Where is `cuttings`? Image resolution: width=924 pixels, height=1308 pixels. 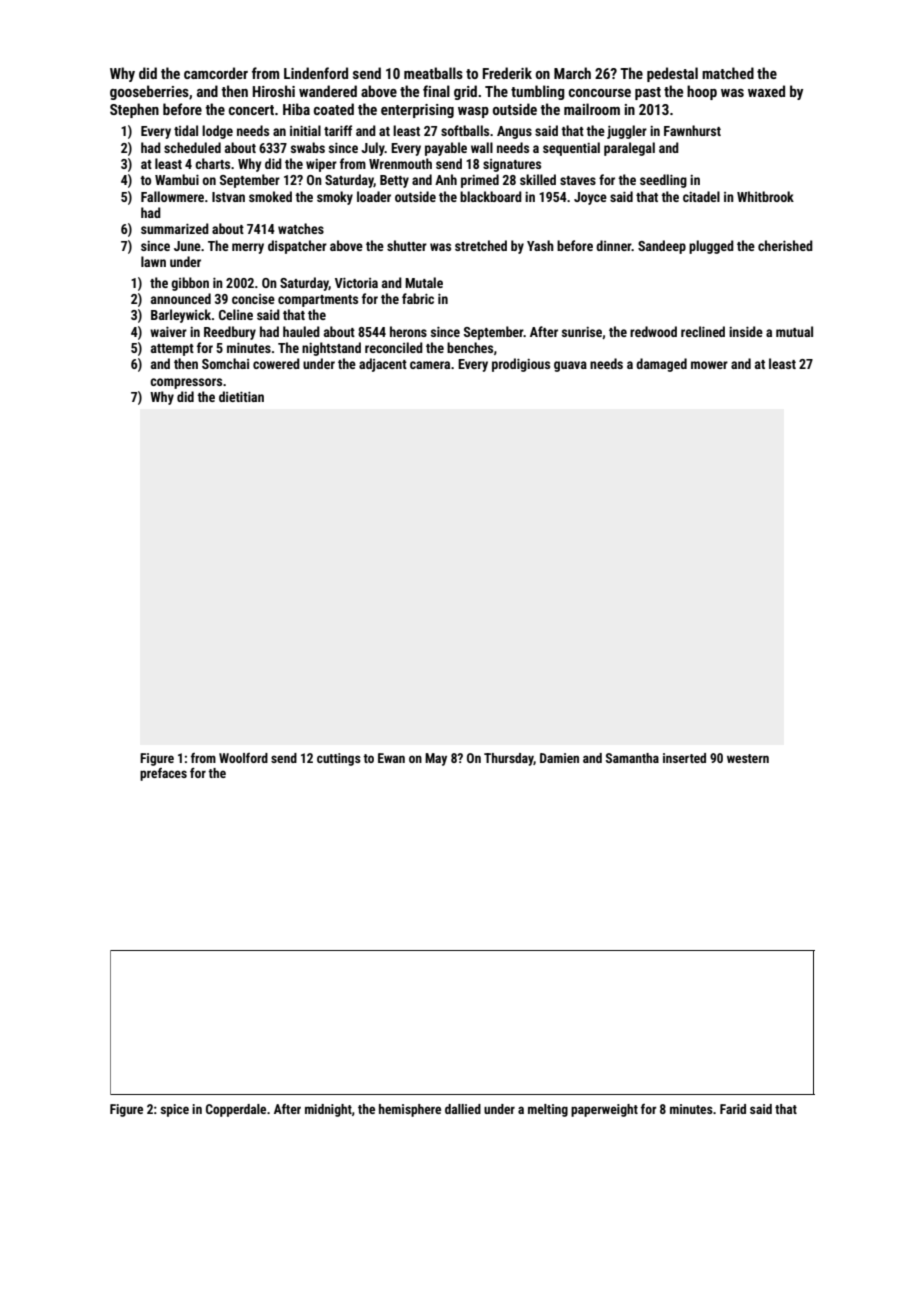
cuttings is located at coordinates (339, 759).
